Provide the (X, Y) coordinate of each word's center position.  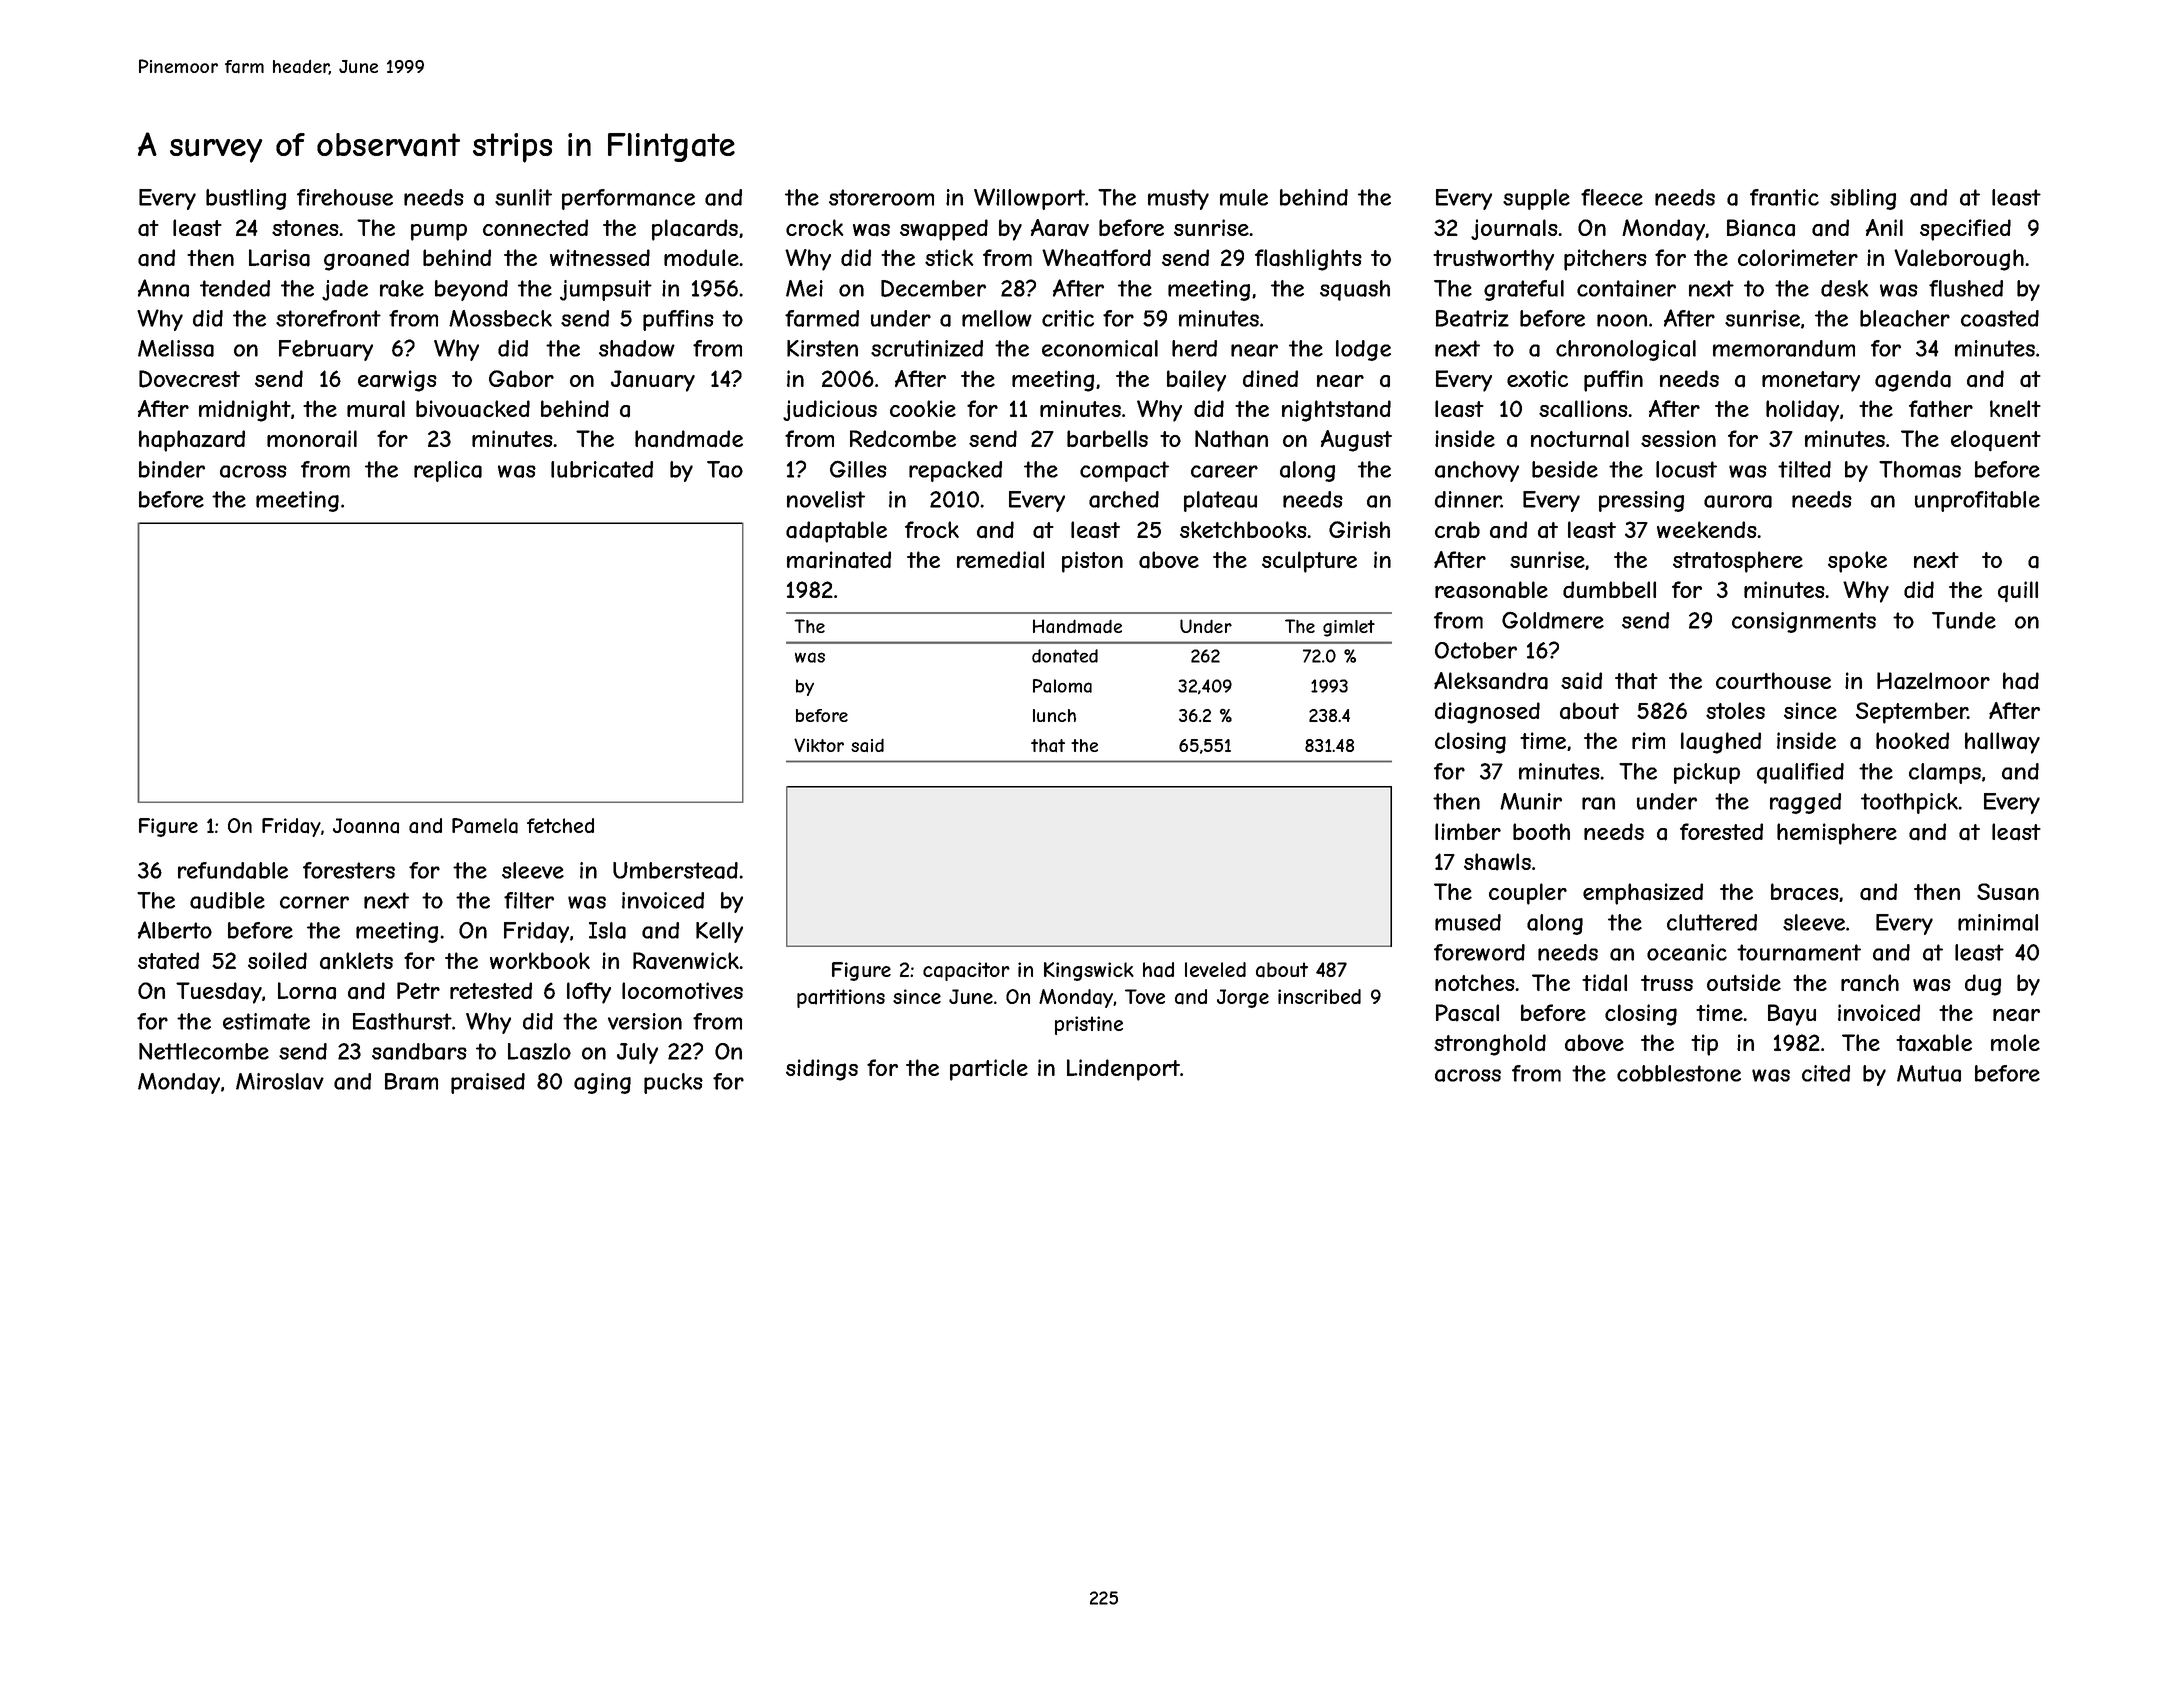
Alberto (175, 930)
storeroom (881, 197)
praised (488, 1083)
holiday (1802, 411)
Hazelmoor (1933, 681)
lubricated (602, 469)
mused (1468, 922)
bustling (246, 199)
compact (1124, 471)
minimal (1998, 922)
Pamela (485, 826)
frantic (1784, 197)
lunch (1054, 715)
